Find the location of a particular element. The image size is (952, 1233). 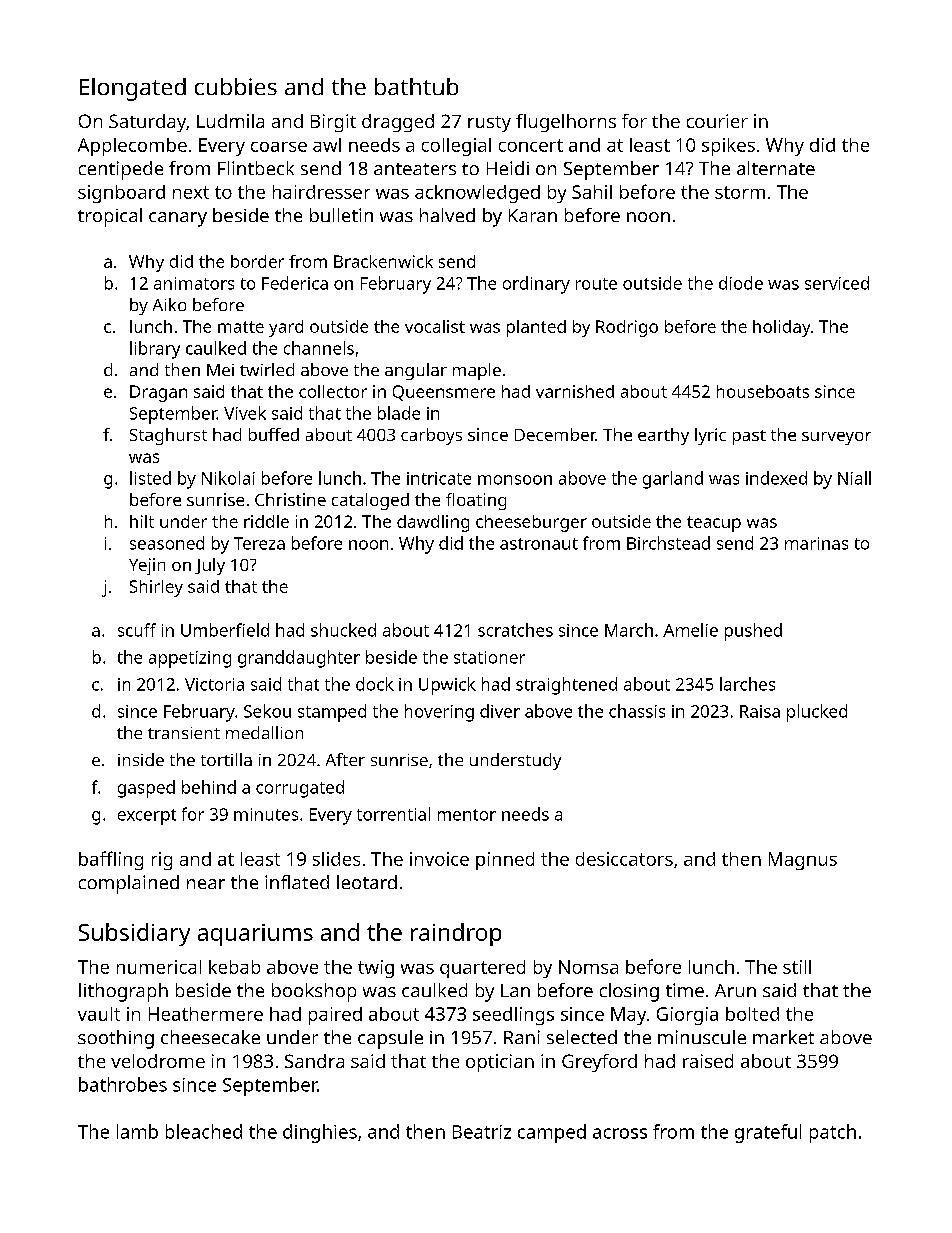

flugelhorns is located at coordinates (566, 123).
